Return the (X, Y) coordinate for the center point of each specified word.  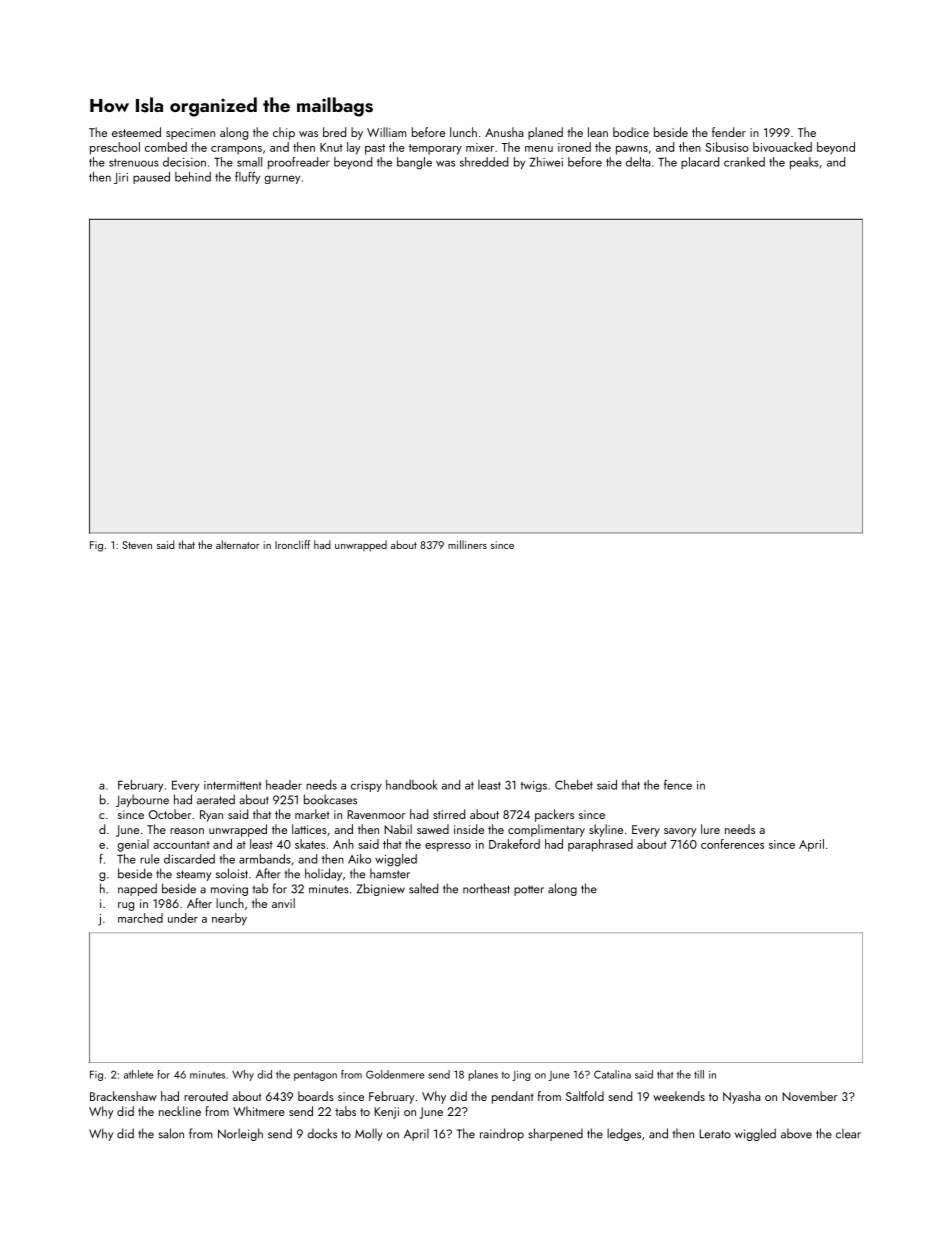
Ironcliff (292, 544)
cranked (744, 162)
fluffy (247, 177)
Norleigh (240, 1134)
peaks (804, 163)
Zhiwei (546, 162)
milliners (467, 544)
